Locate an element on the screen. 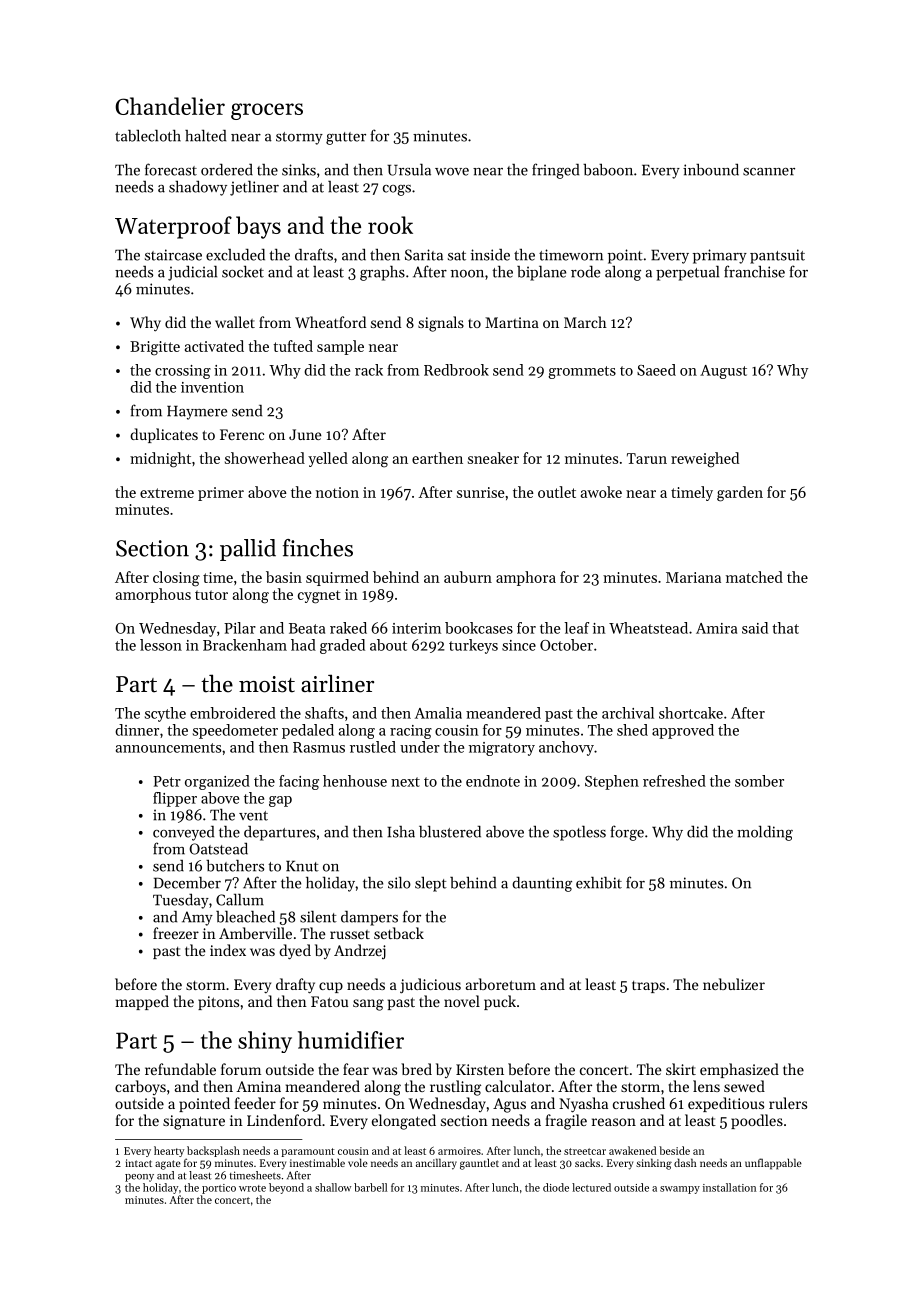  somber is located at coordinates (759, 781).
